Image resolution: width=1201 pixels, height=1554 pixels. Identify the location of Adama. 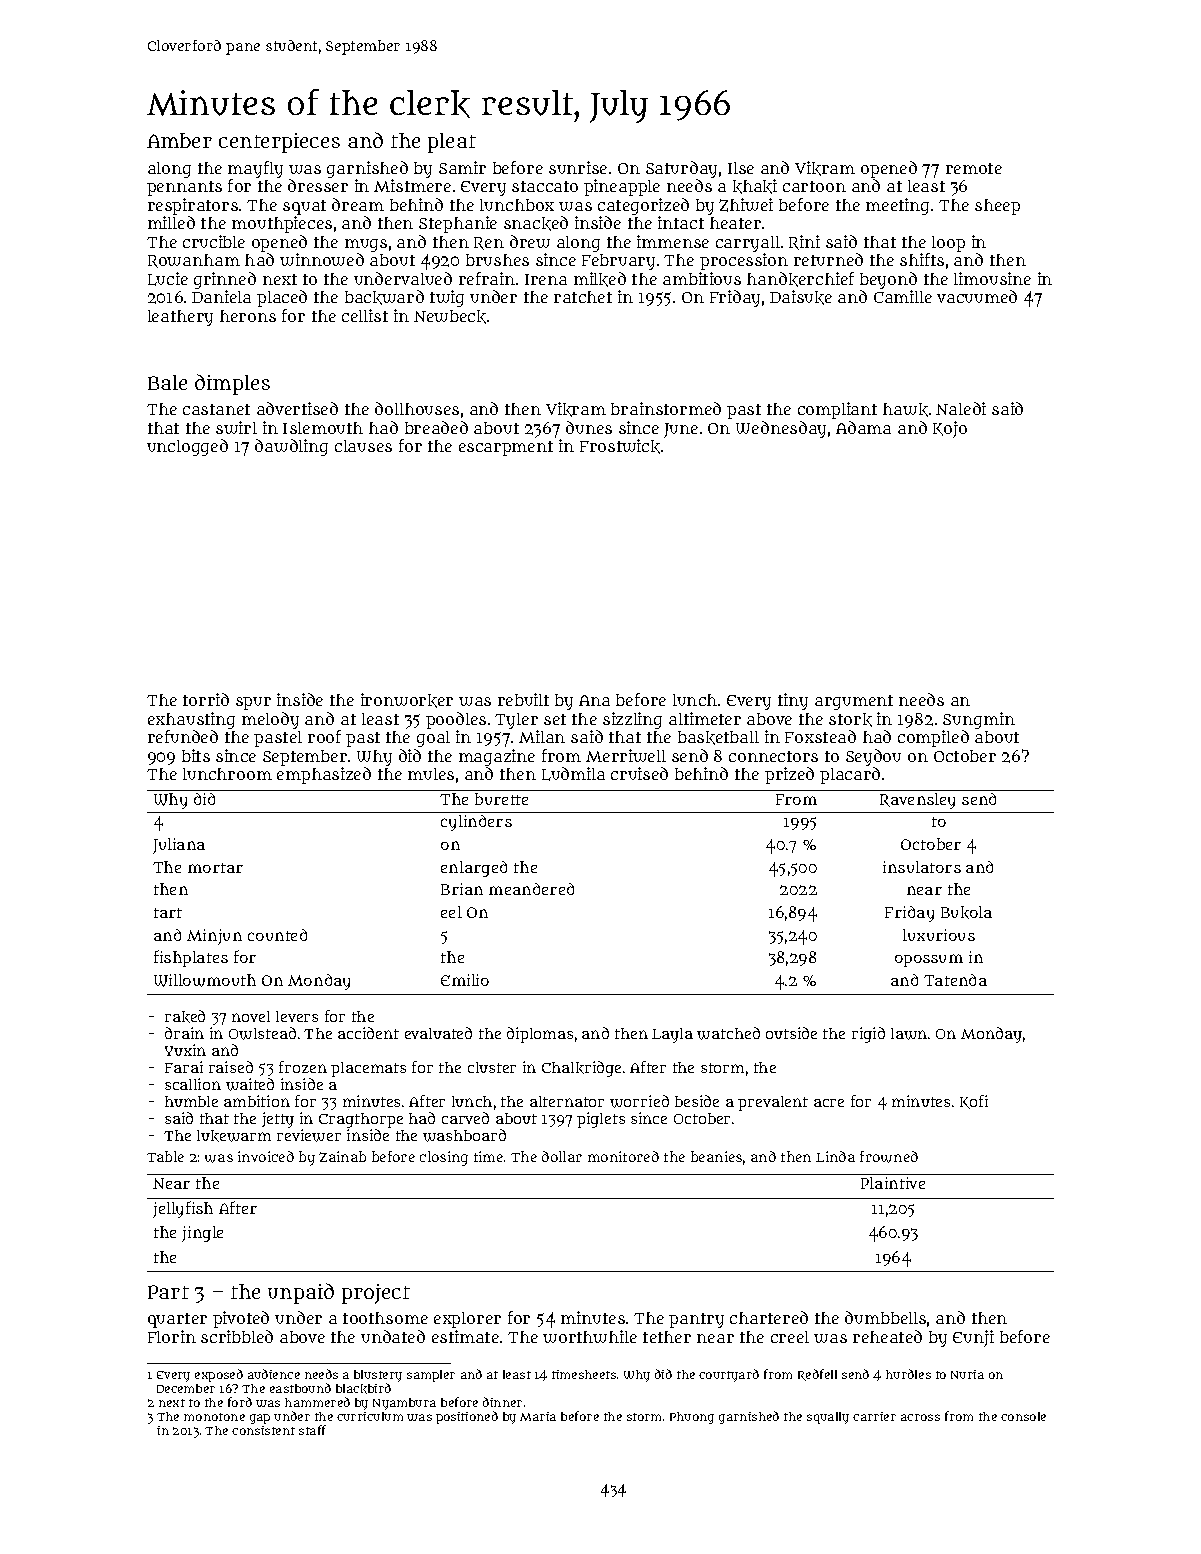
(863, 427).
